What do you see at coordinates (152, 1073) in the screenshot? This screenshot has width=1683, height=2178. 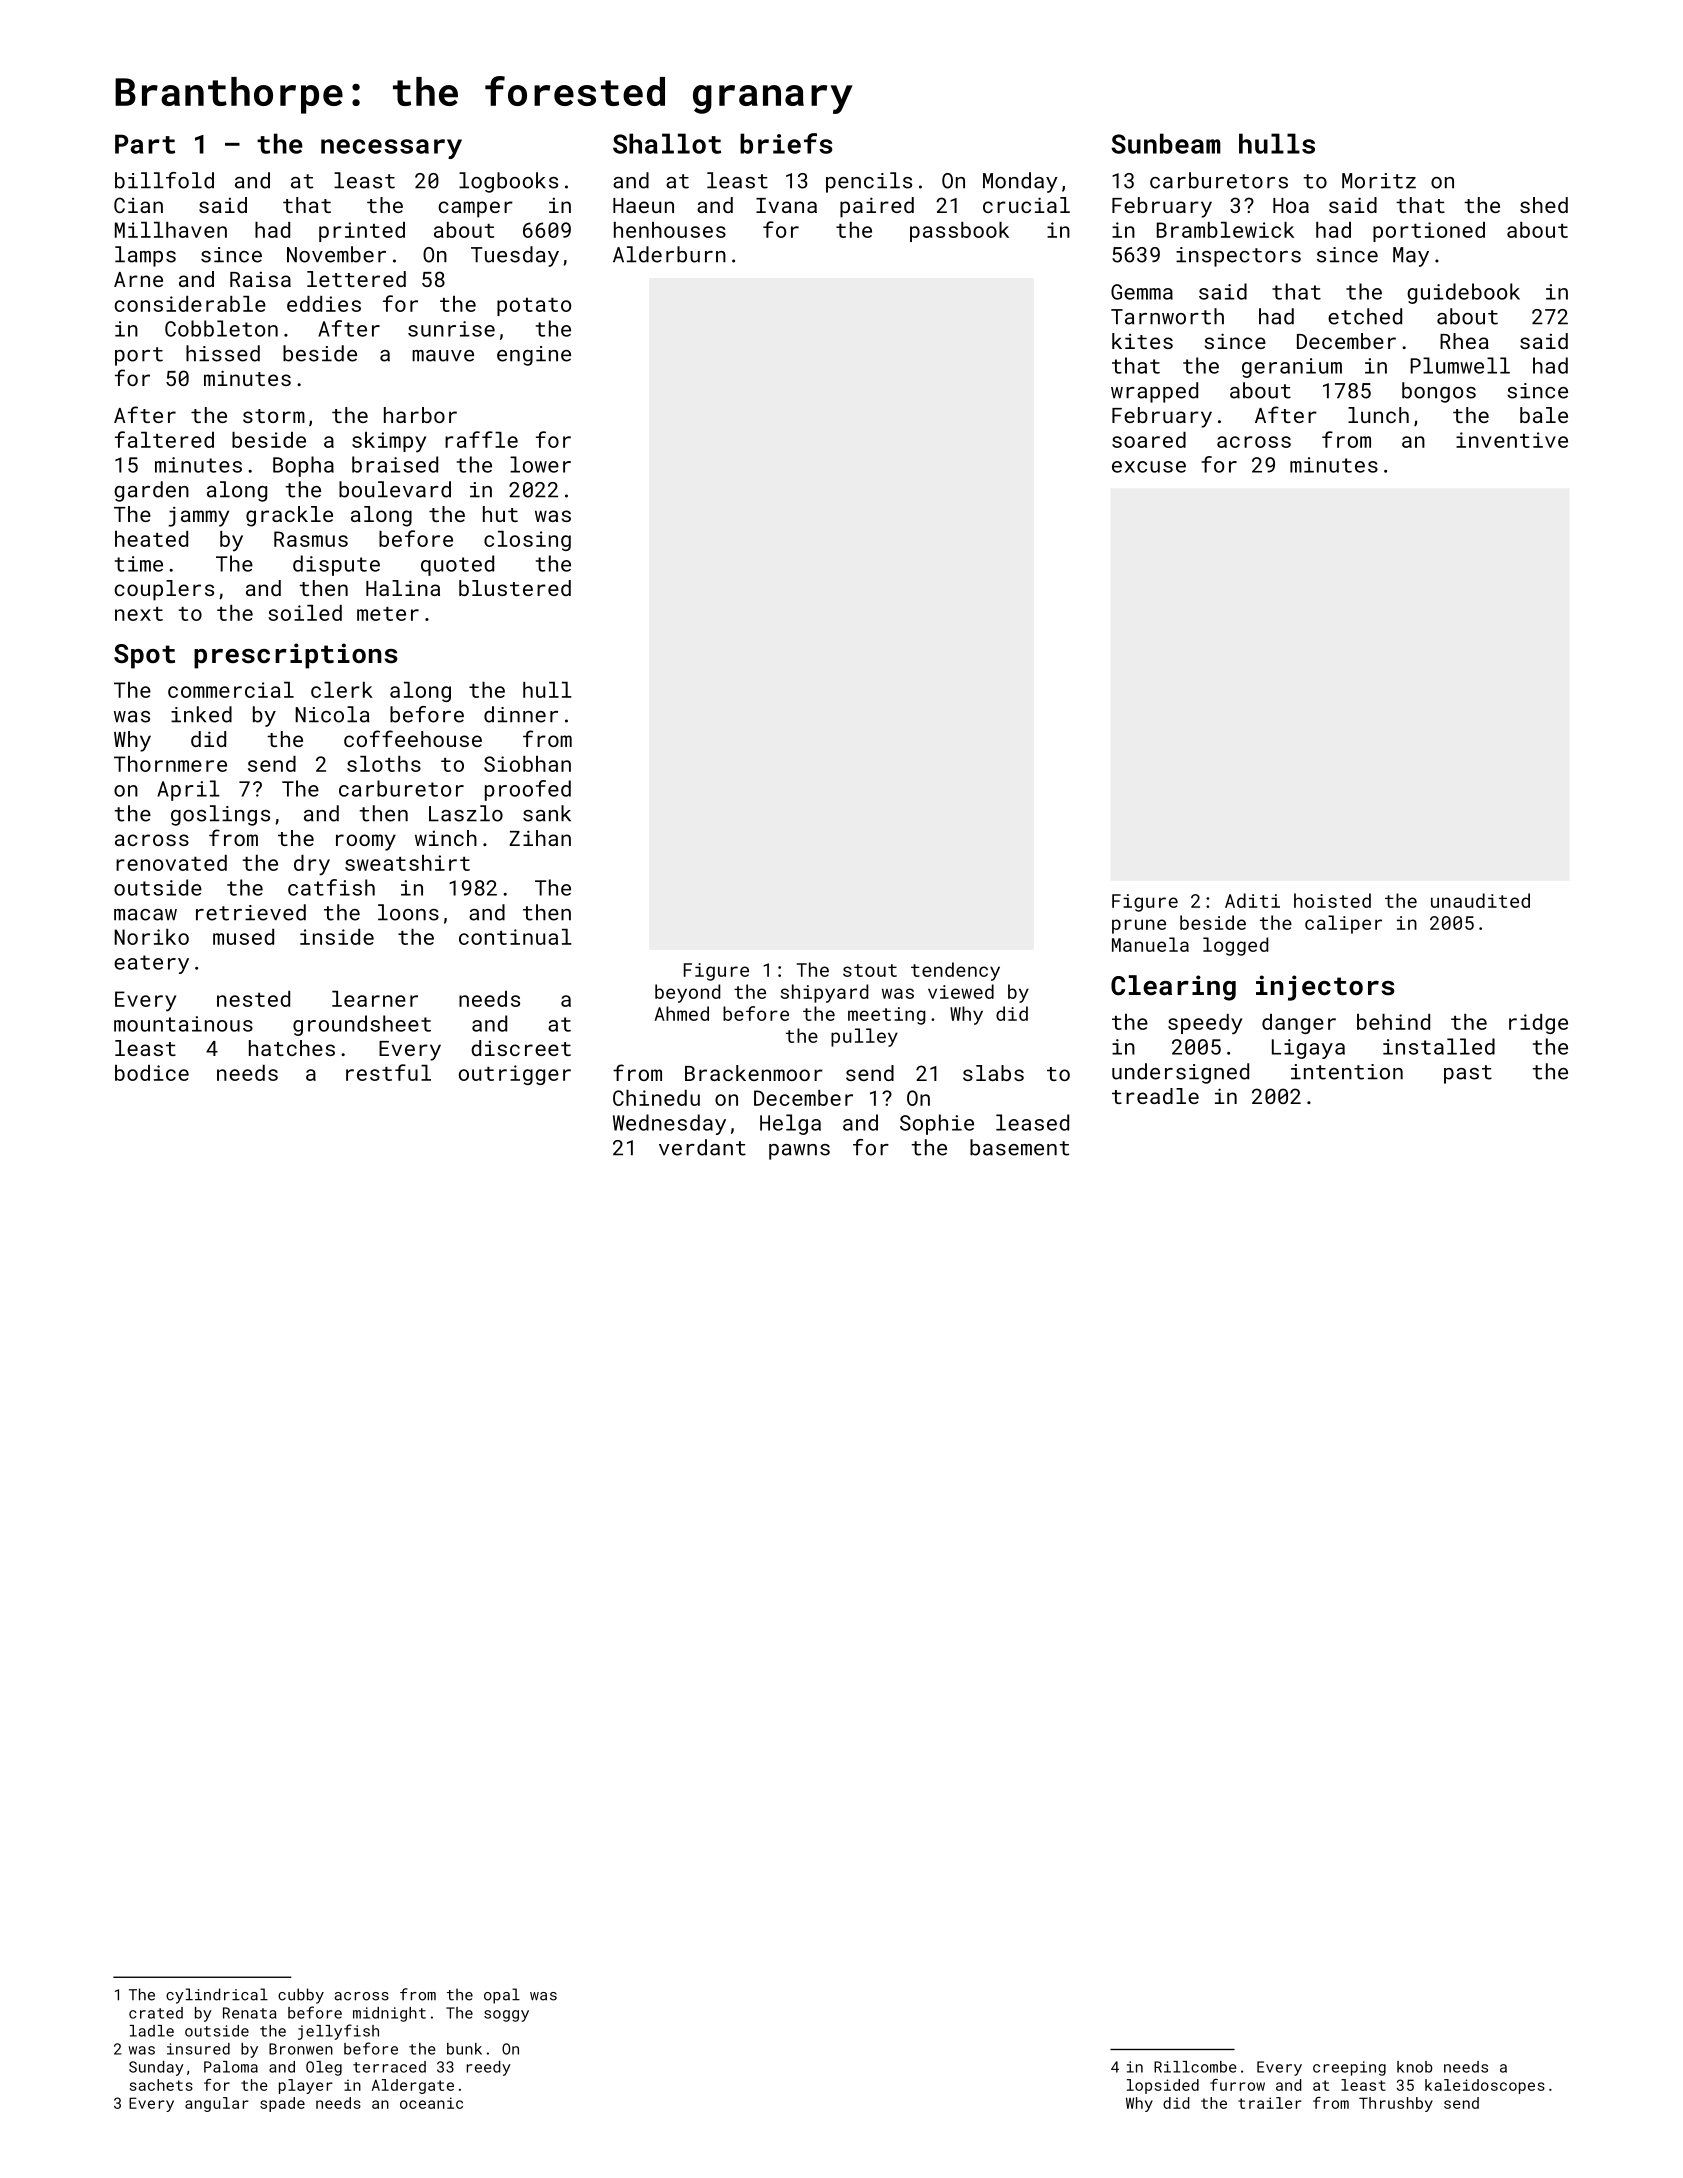 I see `bodice` at bounding box center [152, 1073].
